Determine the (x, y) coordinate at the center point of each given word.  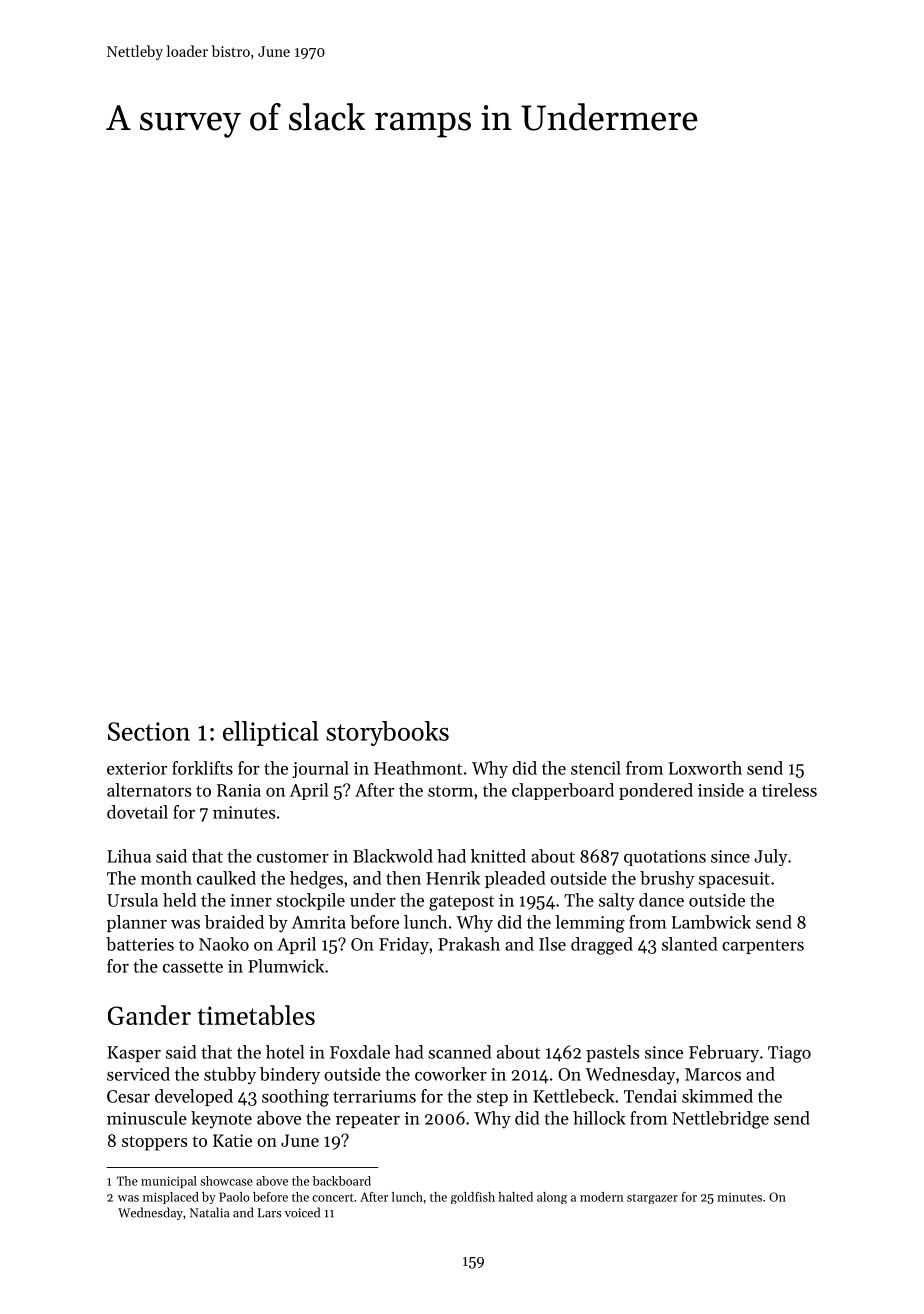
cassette (193, 967)
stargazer (652, 1199)
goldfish (473, 1198)
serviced (138, 1074)
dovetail (137, 812)
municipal (169, 1182)
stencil (596, 768)
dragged (602, 946)
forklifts (202, 768)
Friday (404, 946)
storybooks (387, 733)
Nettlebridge (720, 1120)
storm (450, 791)
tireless (789, 790)
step (492, 1098)
